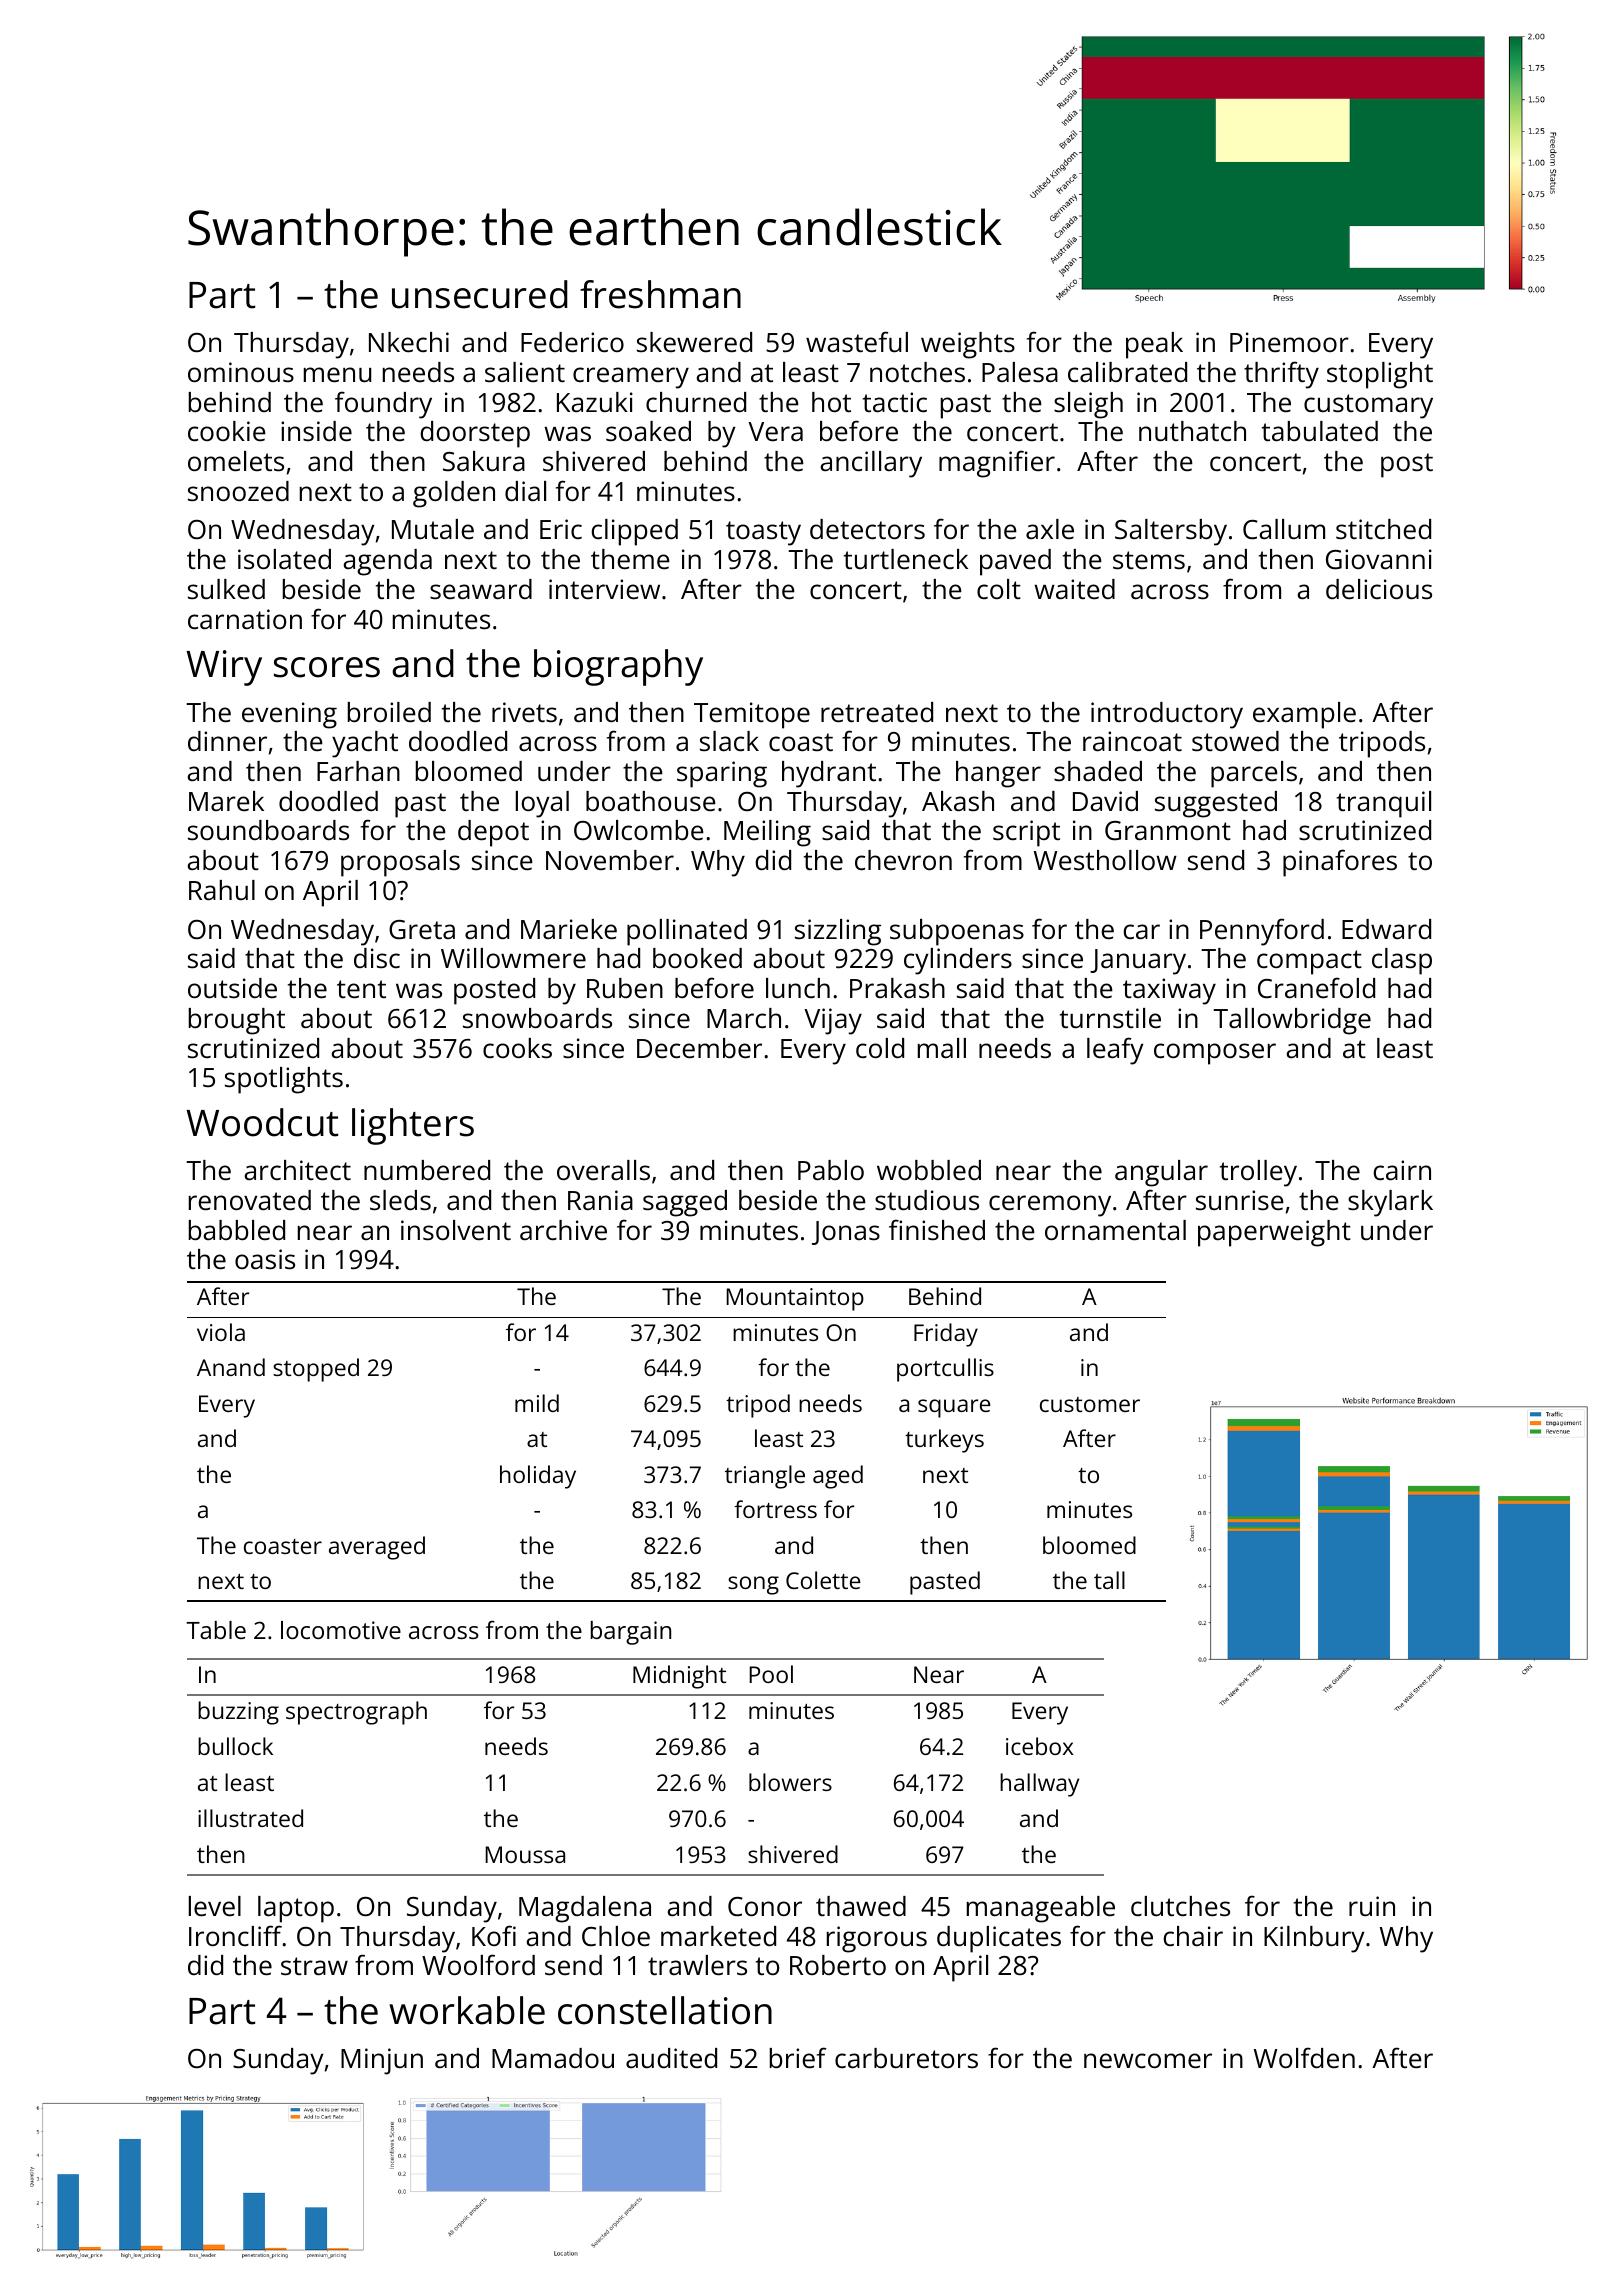 This document has height=2292, width=1620. I want to click on spectrograph, so click(356, 1713).
